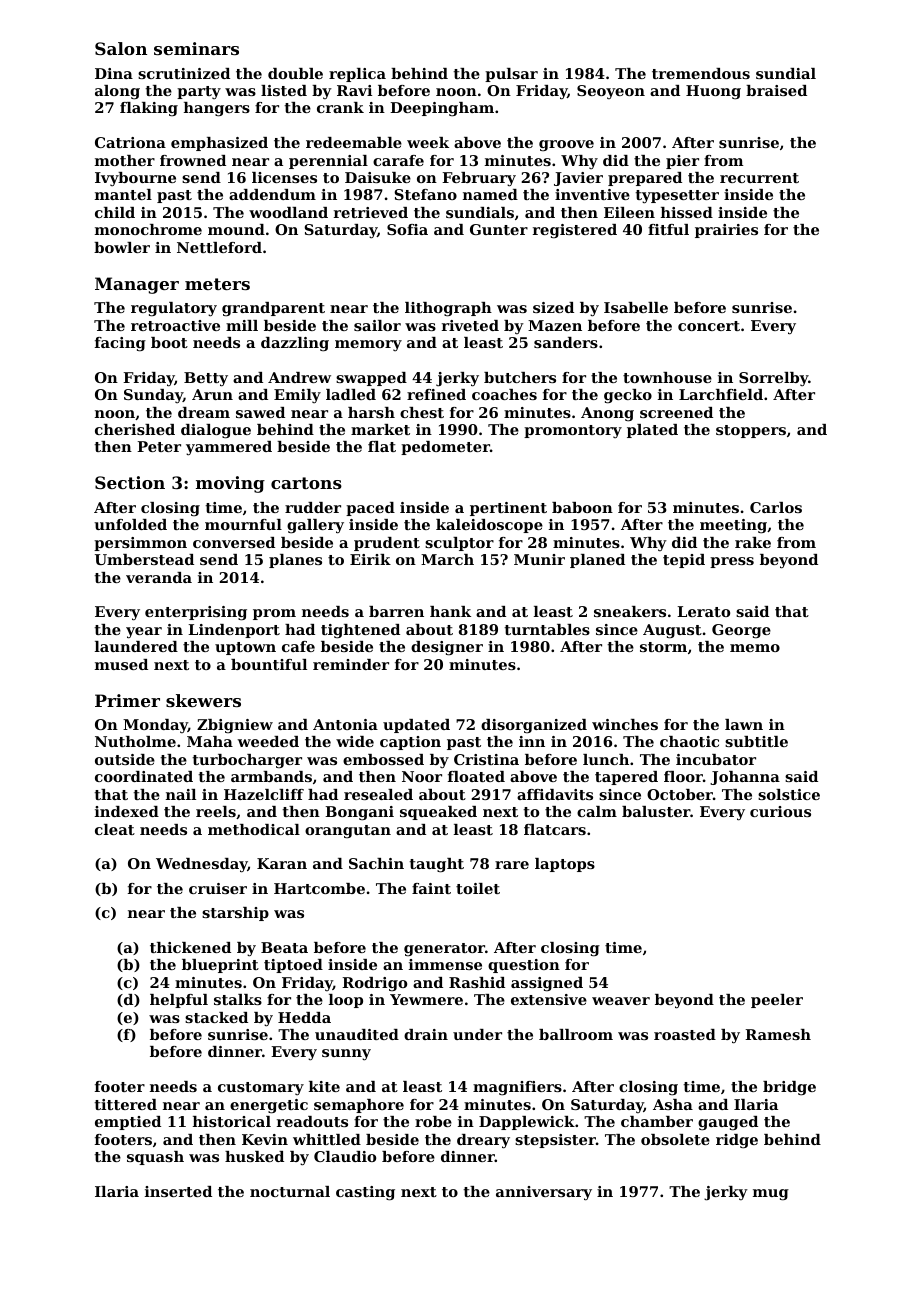 The width and height of the screenshot is (924, 1308). What do you see at coordinates (576, 1034) in the screenshot?
I see `ballroom` at bounding box center [576, 1034].
